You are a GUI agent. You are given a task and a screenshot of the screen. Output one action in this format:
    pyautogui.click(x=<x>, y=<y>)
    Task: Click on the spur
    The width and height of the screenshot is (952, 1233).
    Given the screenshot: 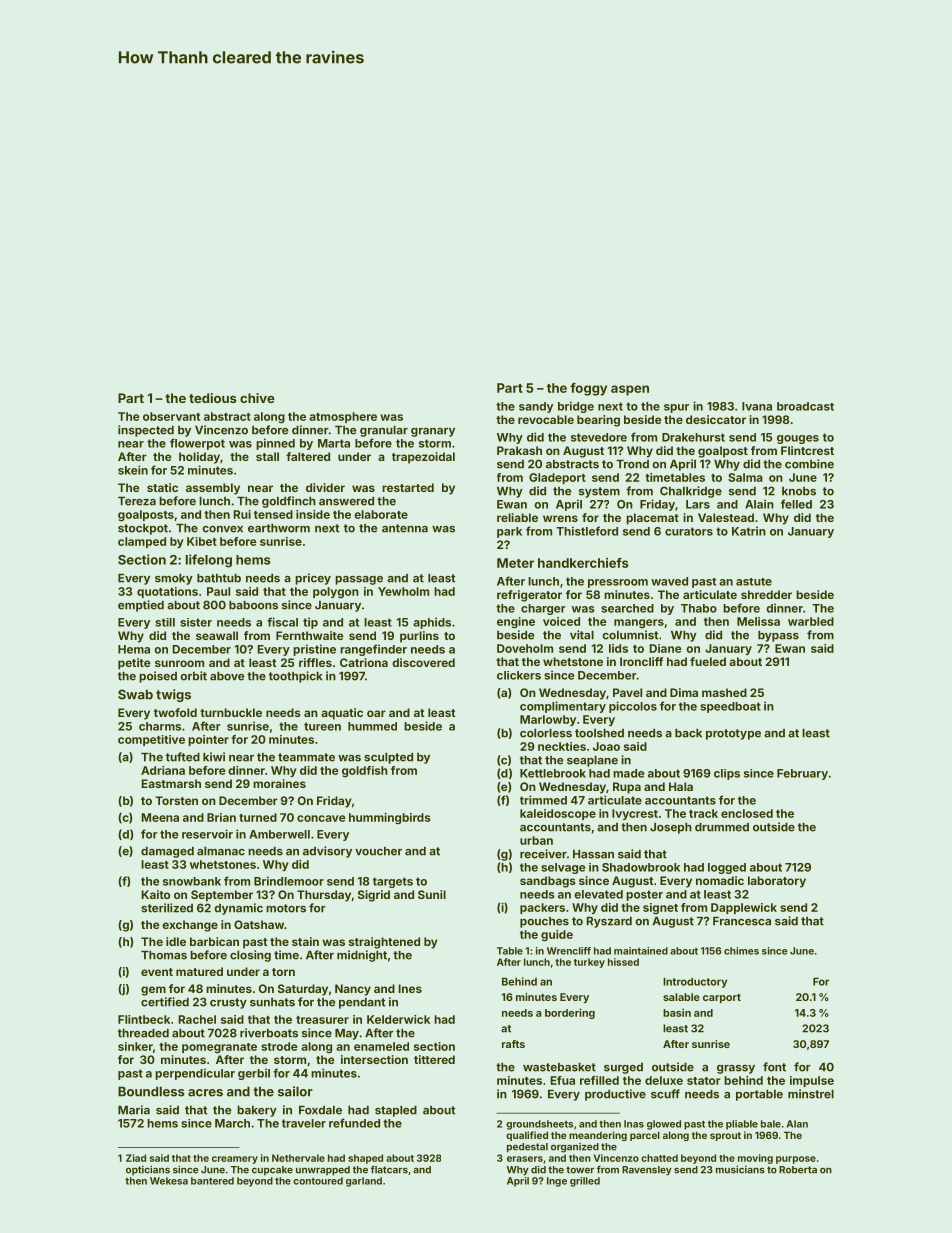 What is the action you would take?
    pyautogui.click(x=676, y=408)
